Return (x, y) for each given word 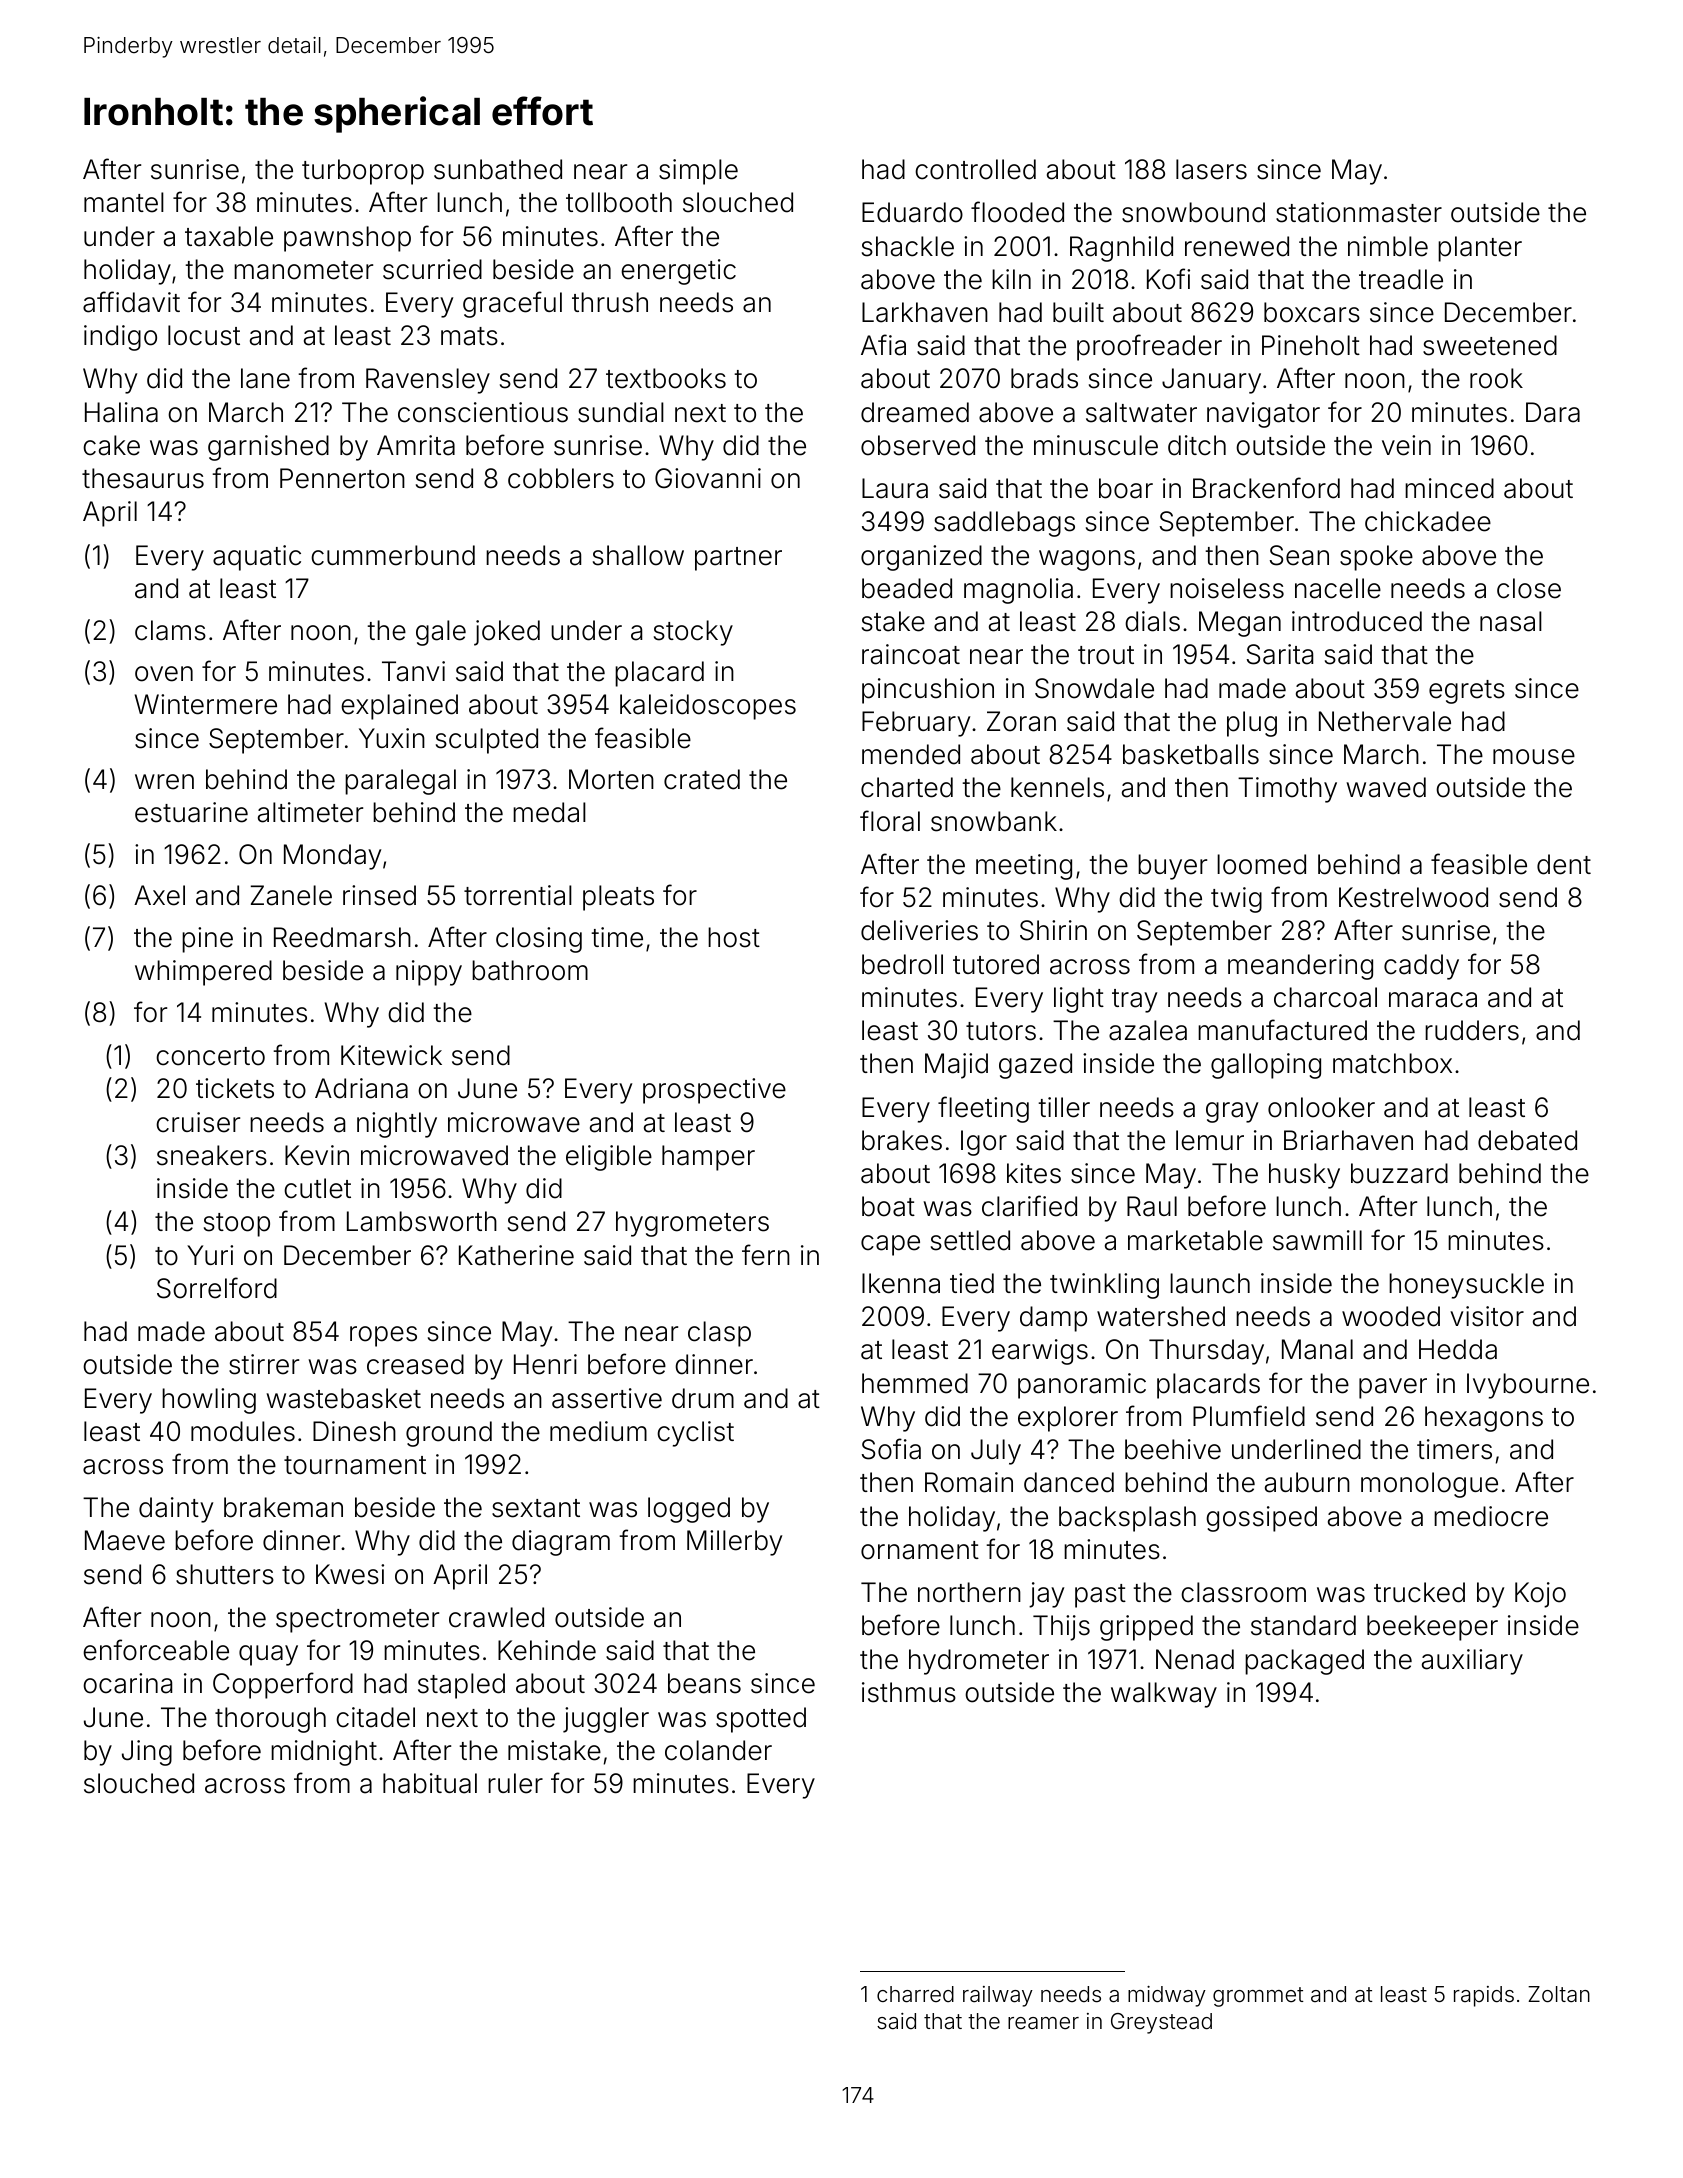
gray (1232, 1112)
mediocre (1491, 1516)
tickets (235, 1088)
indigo (120, 338)
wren (164, 782)
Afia (883, 345)
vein (1406, 445)
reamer (1043, 2023)
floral (890, 821)
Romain (969, 1482)
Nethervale (1385, 721)
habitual (430, 1783)
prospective (714, 1091)
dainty (176, 1510)
